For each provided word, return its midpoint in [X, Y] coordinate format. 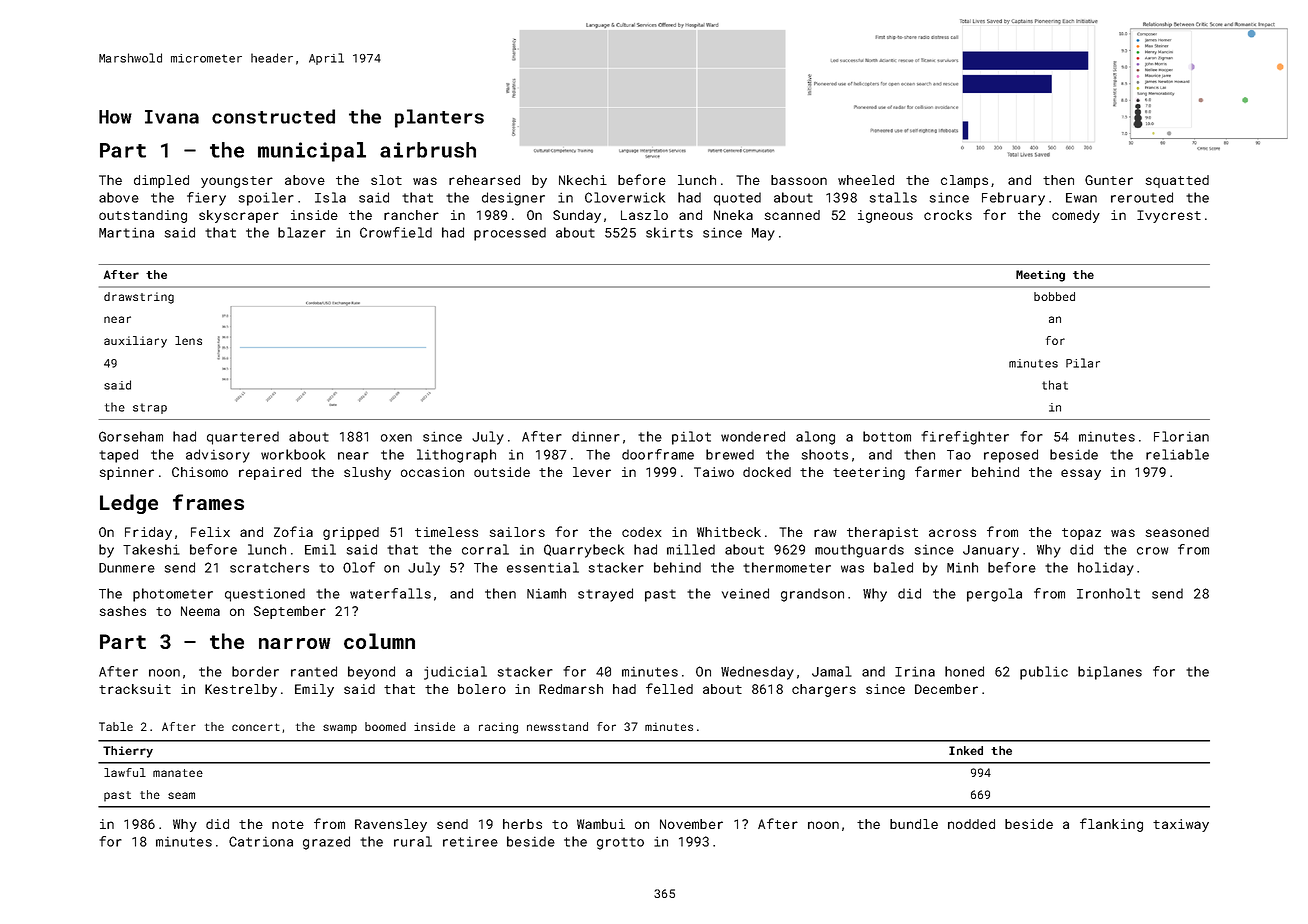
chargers [824, 690]
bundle [914, 824]
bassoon [799, 180]
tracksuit [135, 689]
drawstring [139, 298]
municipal [312, 152]
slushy [367, 473]
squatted [1177, 181]
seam [181, 795]
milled [691, 549]
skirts [669, 232]
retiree [470, 841]
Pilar [1083, 363]
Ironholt [1108, 593]
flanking [1111, 825]
